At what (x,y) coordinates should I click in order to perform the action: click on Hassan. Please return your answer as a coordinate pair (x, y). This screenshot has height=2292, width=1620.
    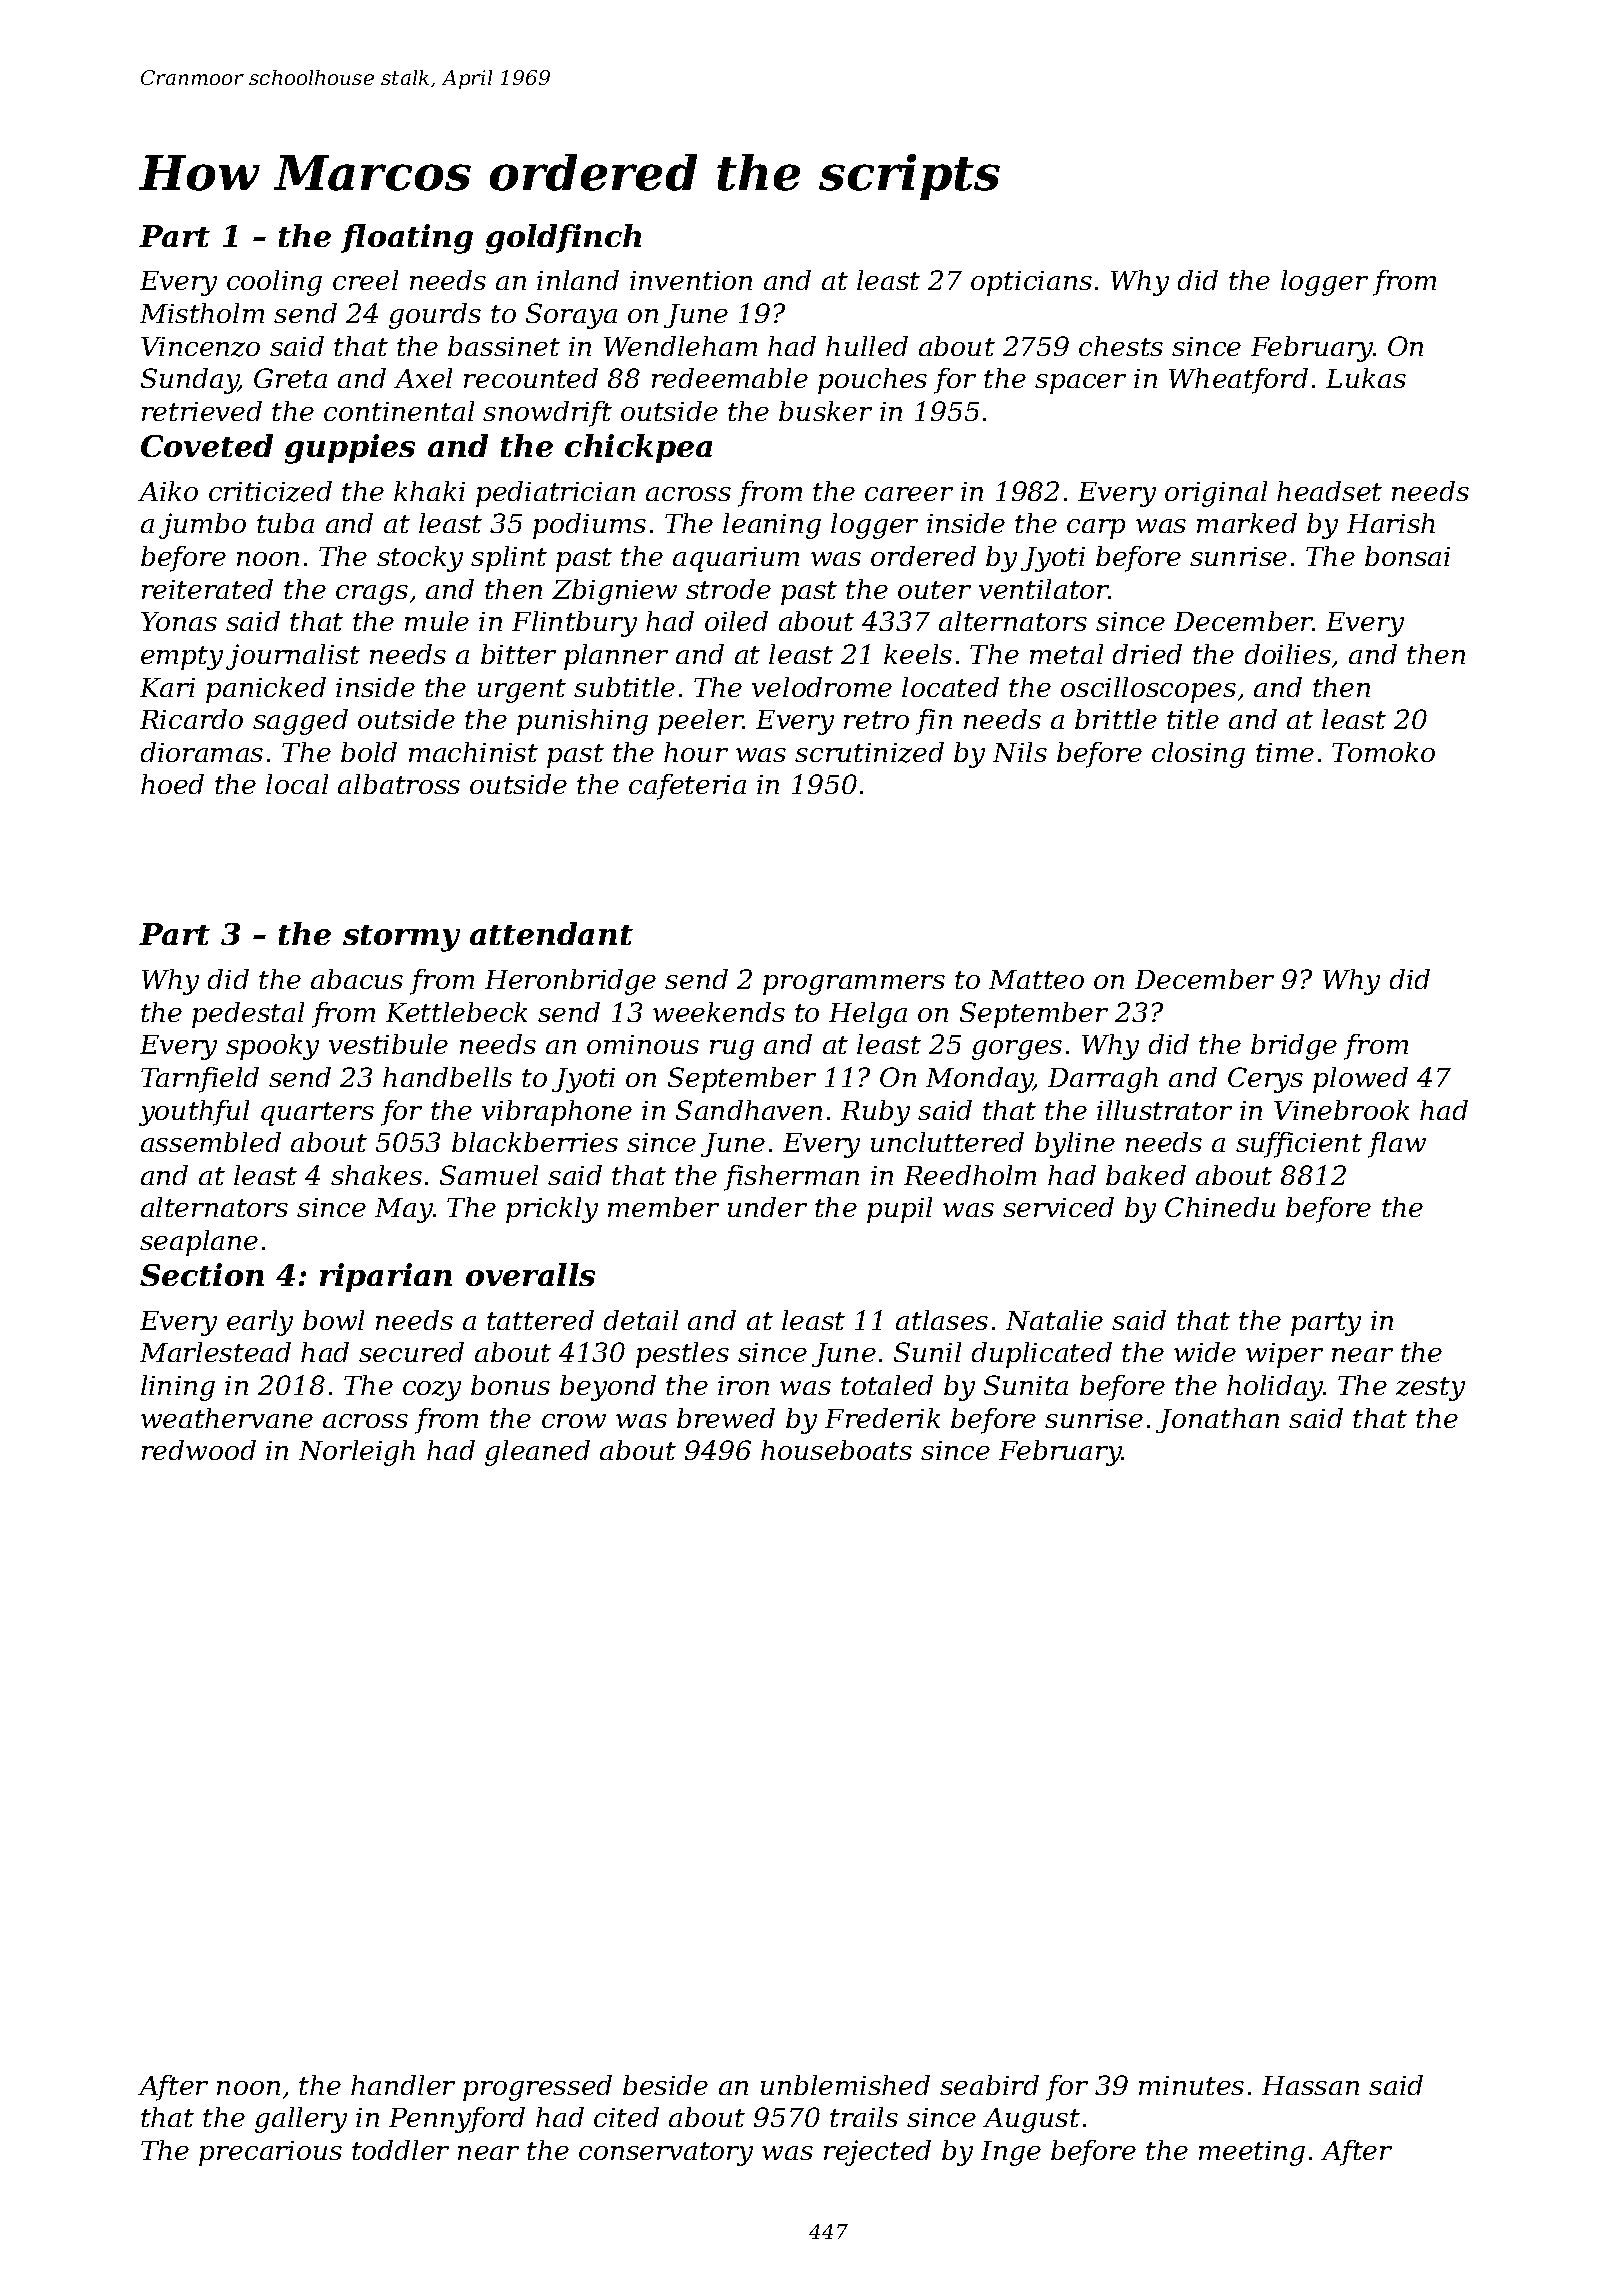
    Looking at the image, I should click on (1310, 2085).
